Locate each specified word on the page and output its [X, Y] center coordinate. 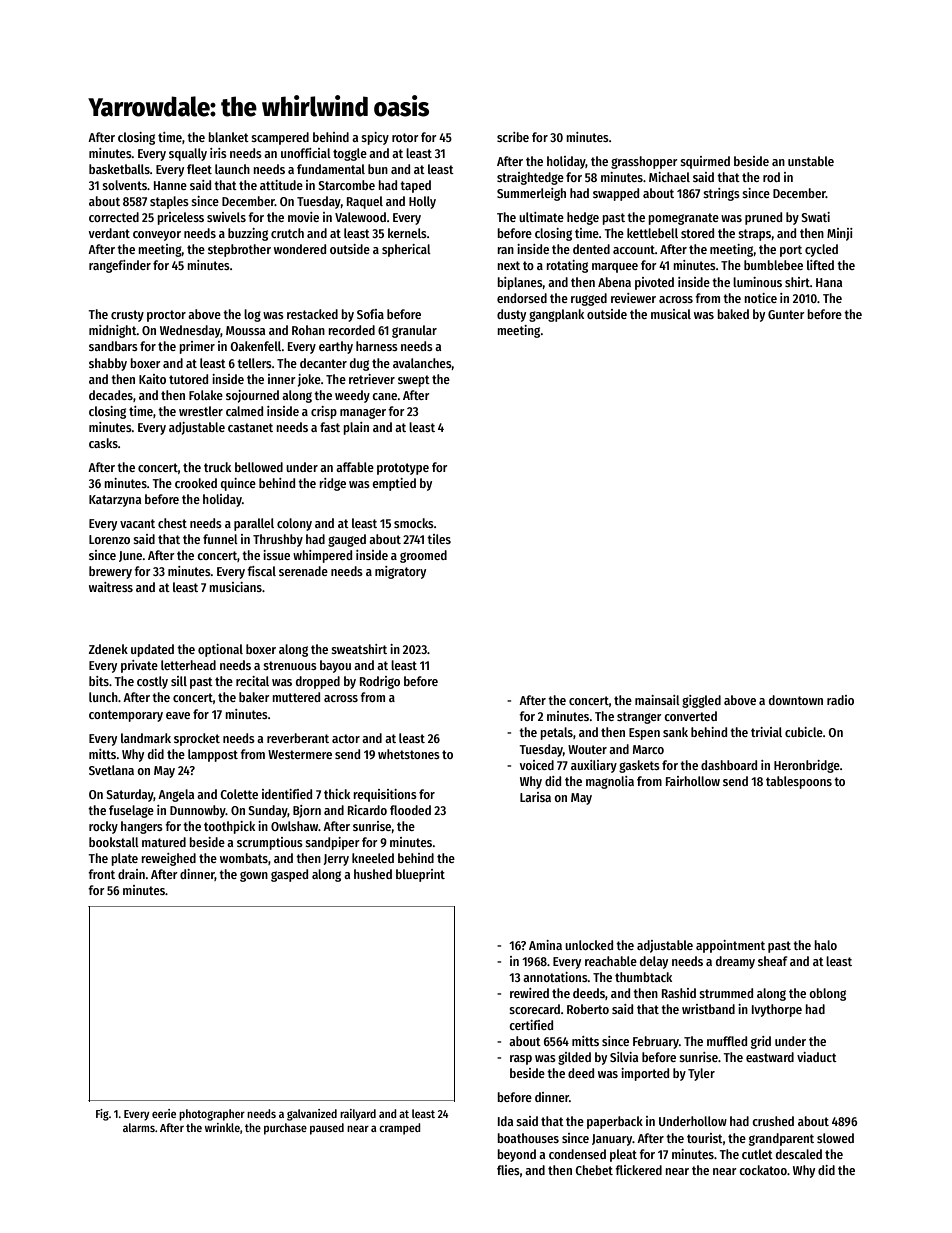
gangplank [556, 315]
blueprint [420, 875]
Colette [239, 794]
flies [508, 1170]
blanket [228, 137]
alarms [139, 1127]
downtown [796, 700]
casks [103, 443]
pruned [763, 218]
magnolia [610, 782]
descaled [799, 1154]
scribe [513, 137]
